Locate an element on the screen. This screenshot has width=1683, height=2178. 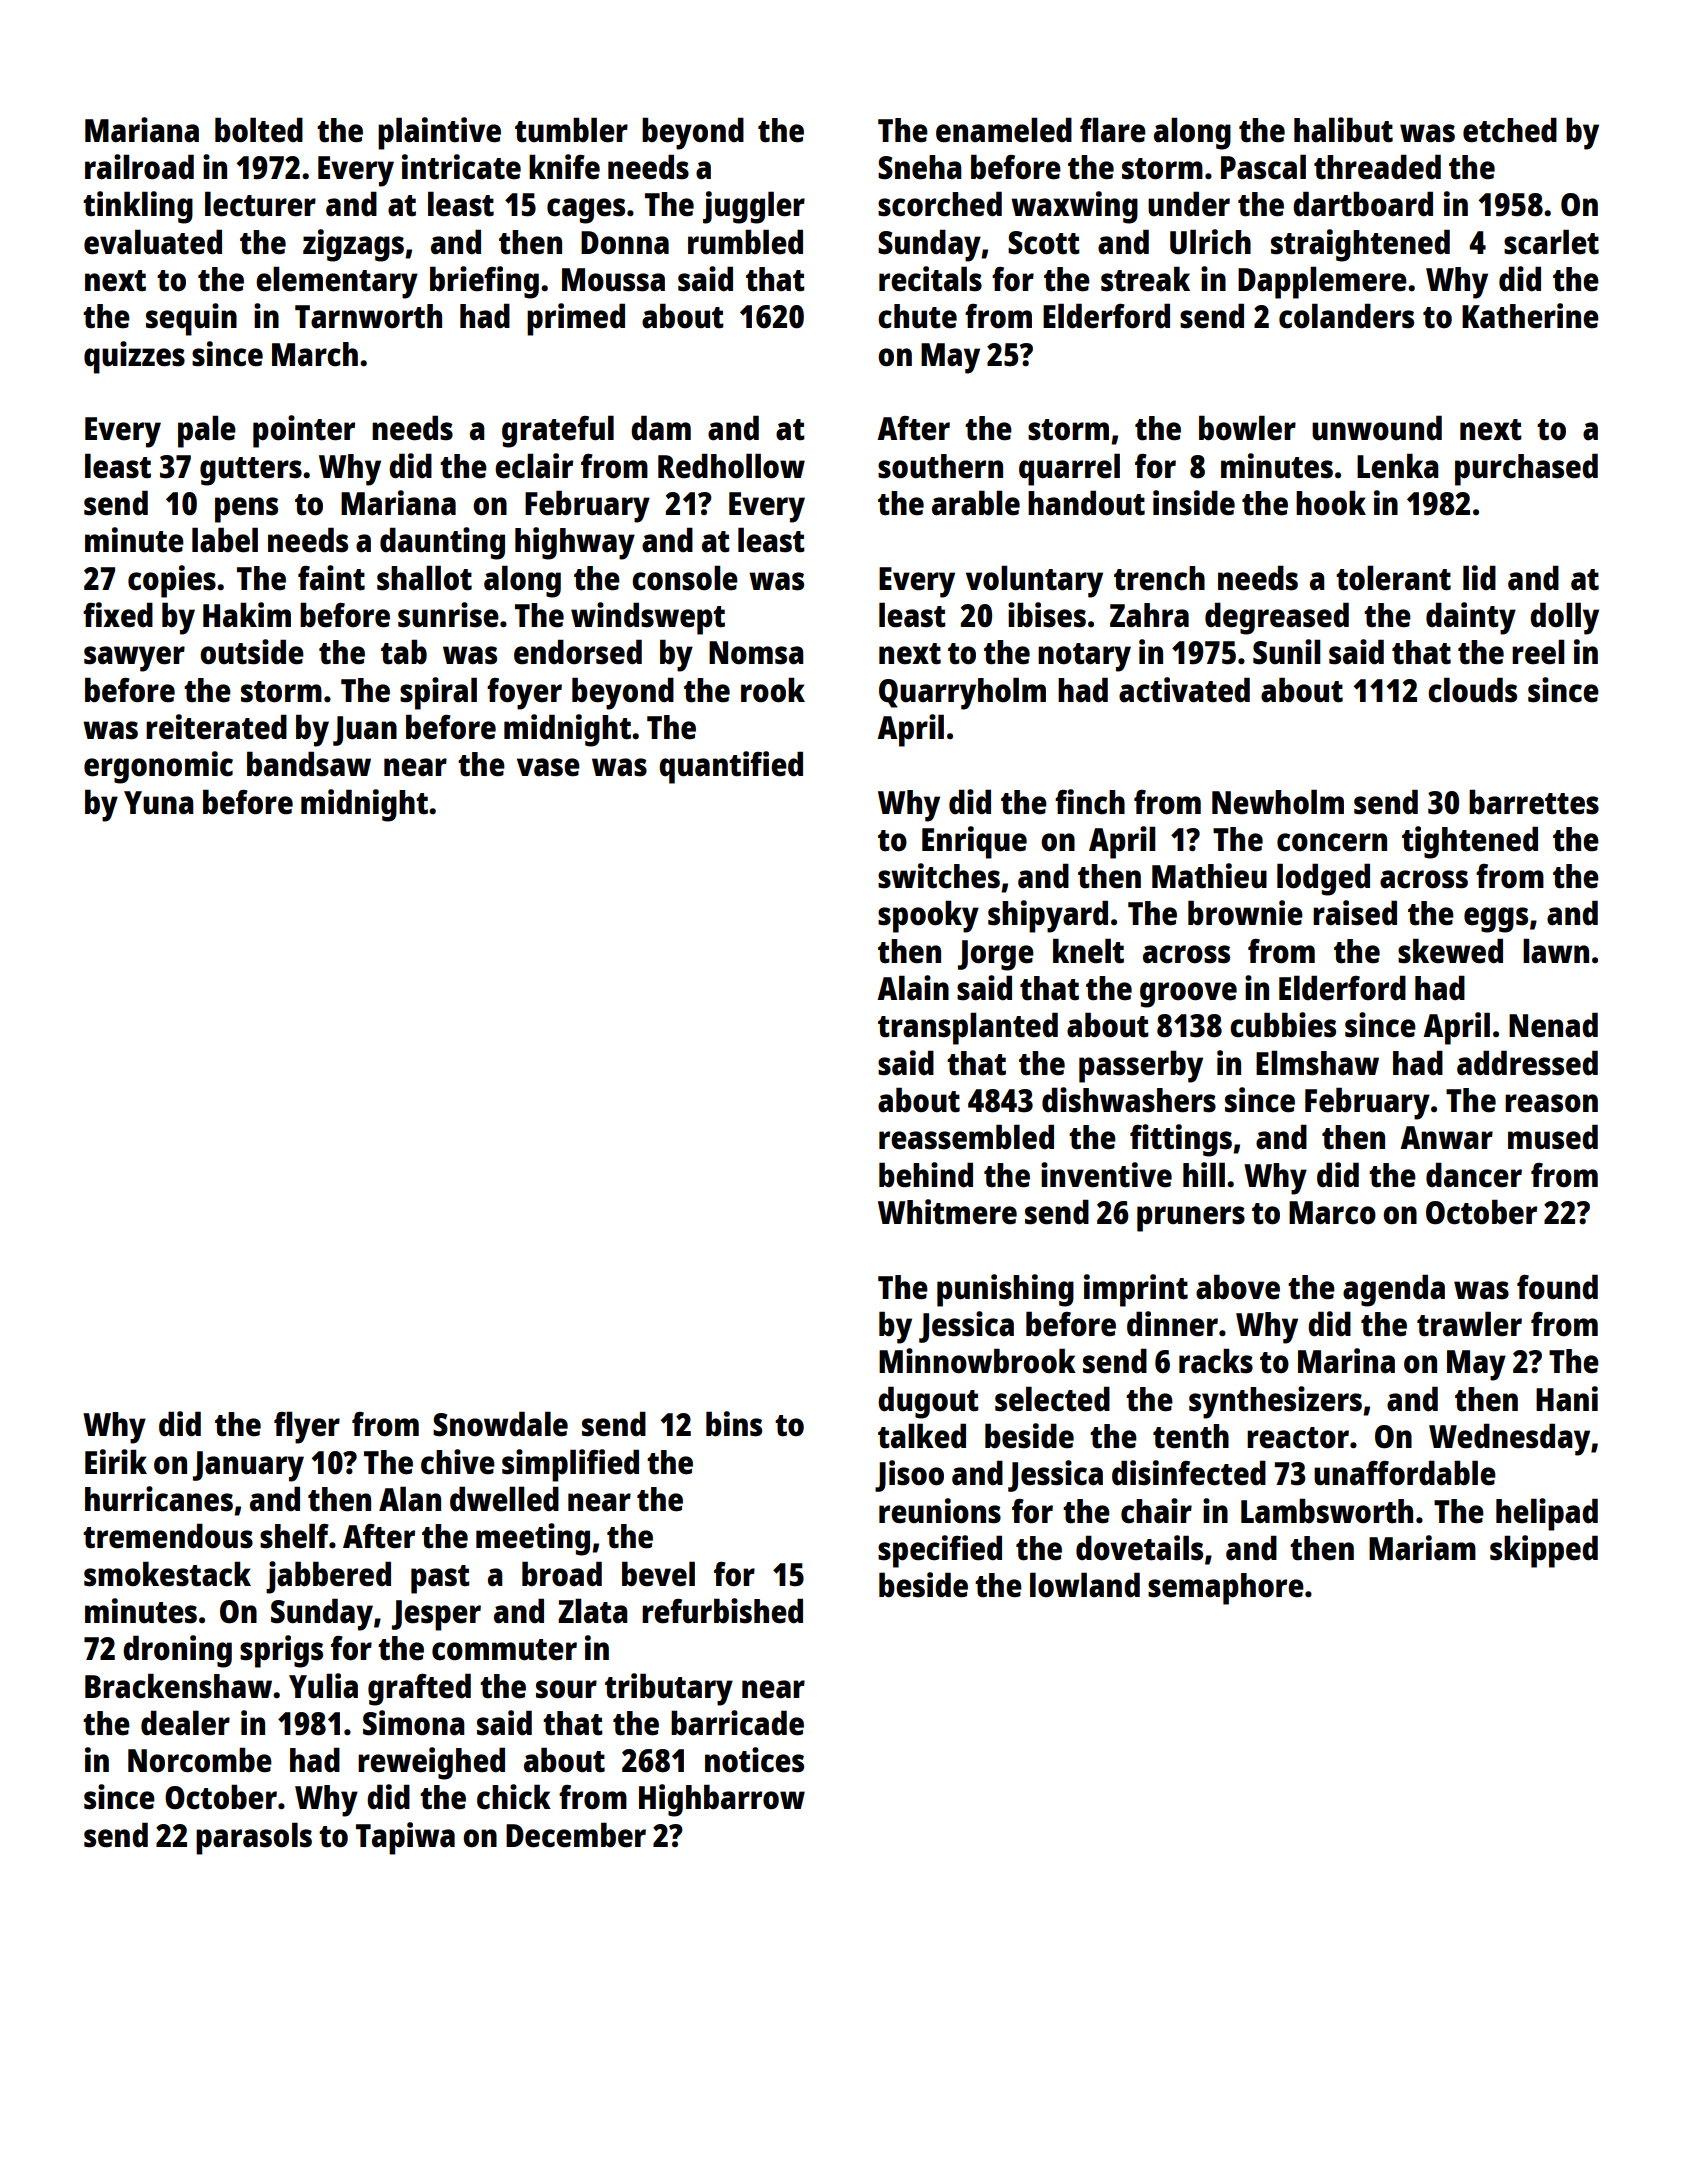
enameled is located at coordinates (1004, 130).
